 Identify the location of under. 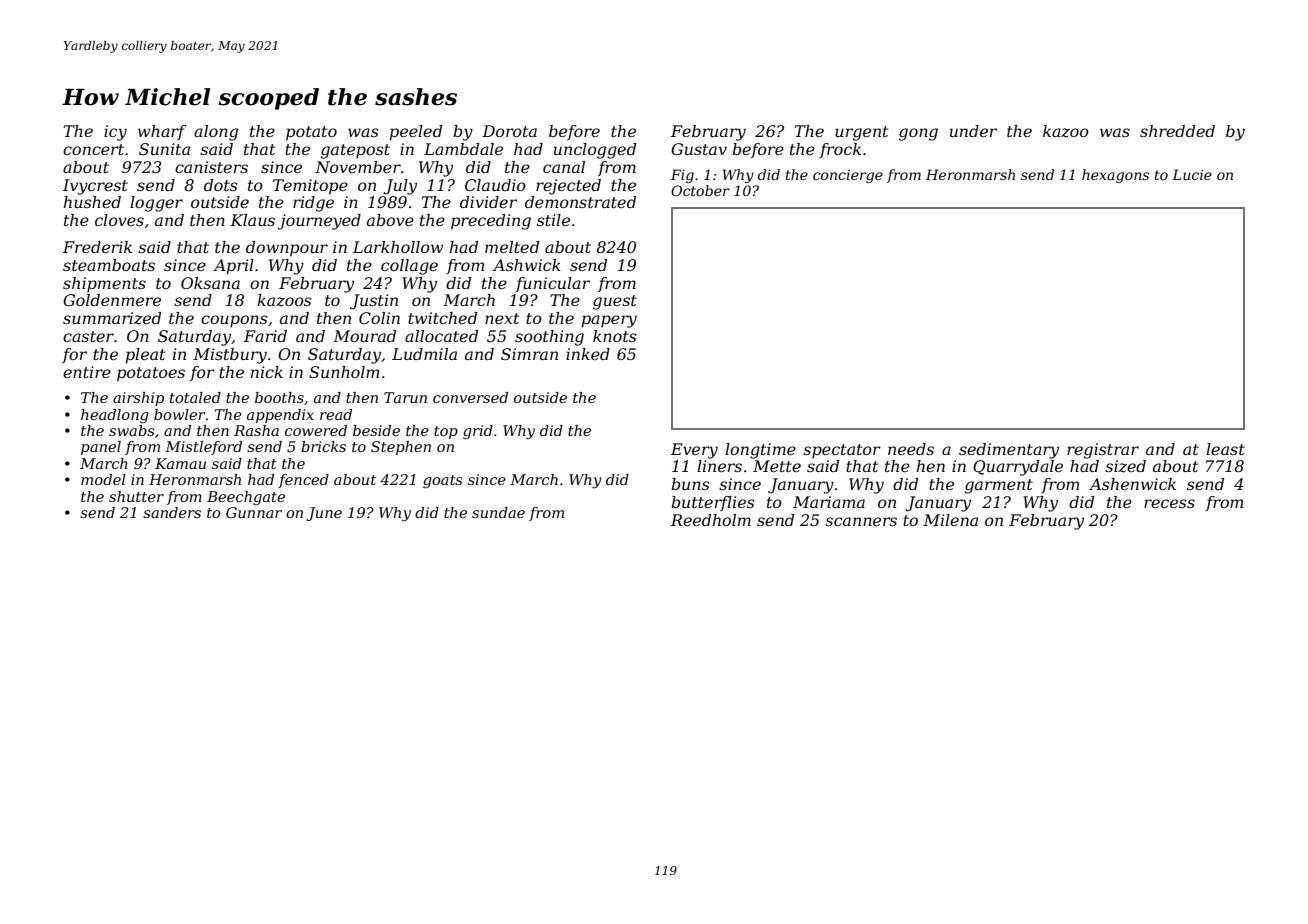
(973, 131).
